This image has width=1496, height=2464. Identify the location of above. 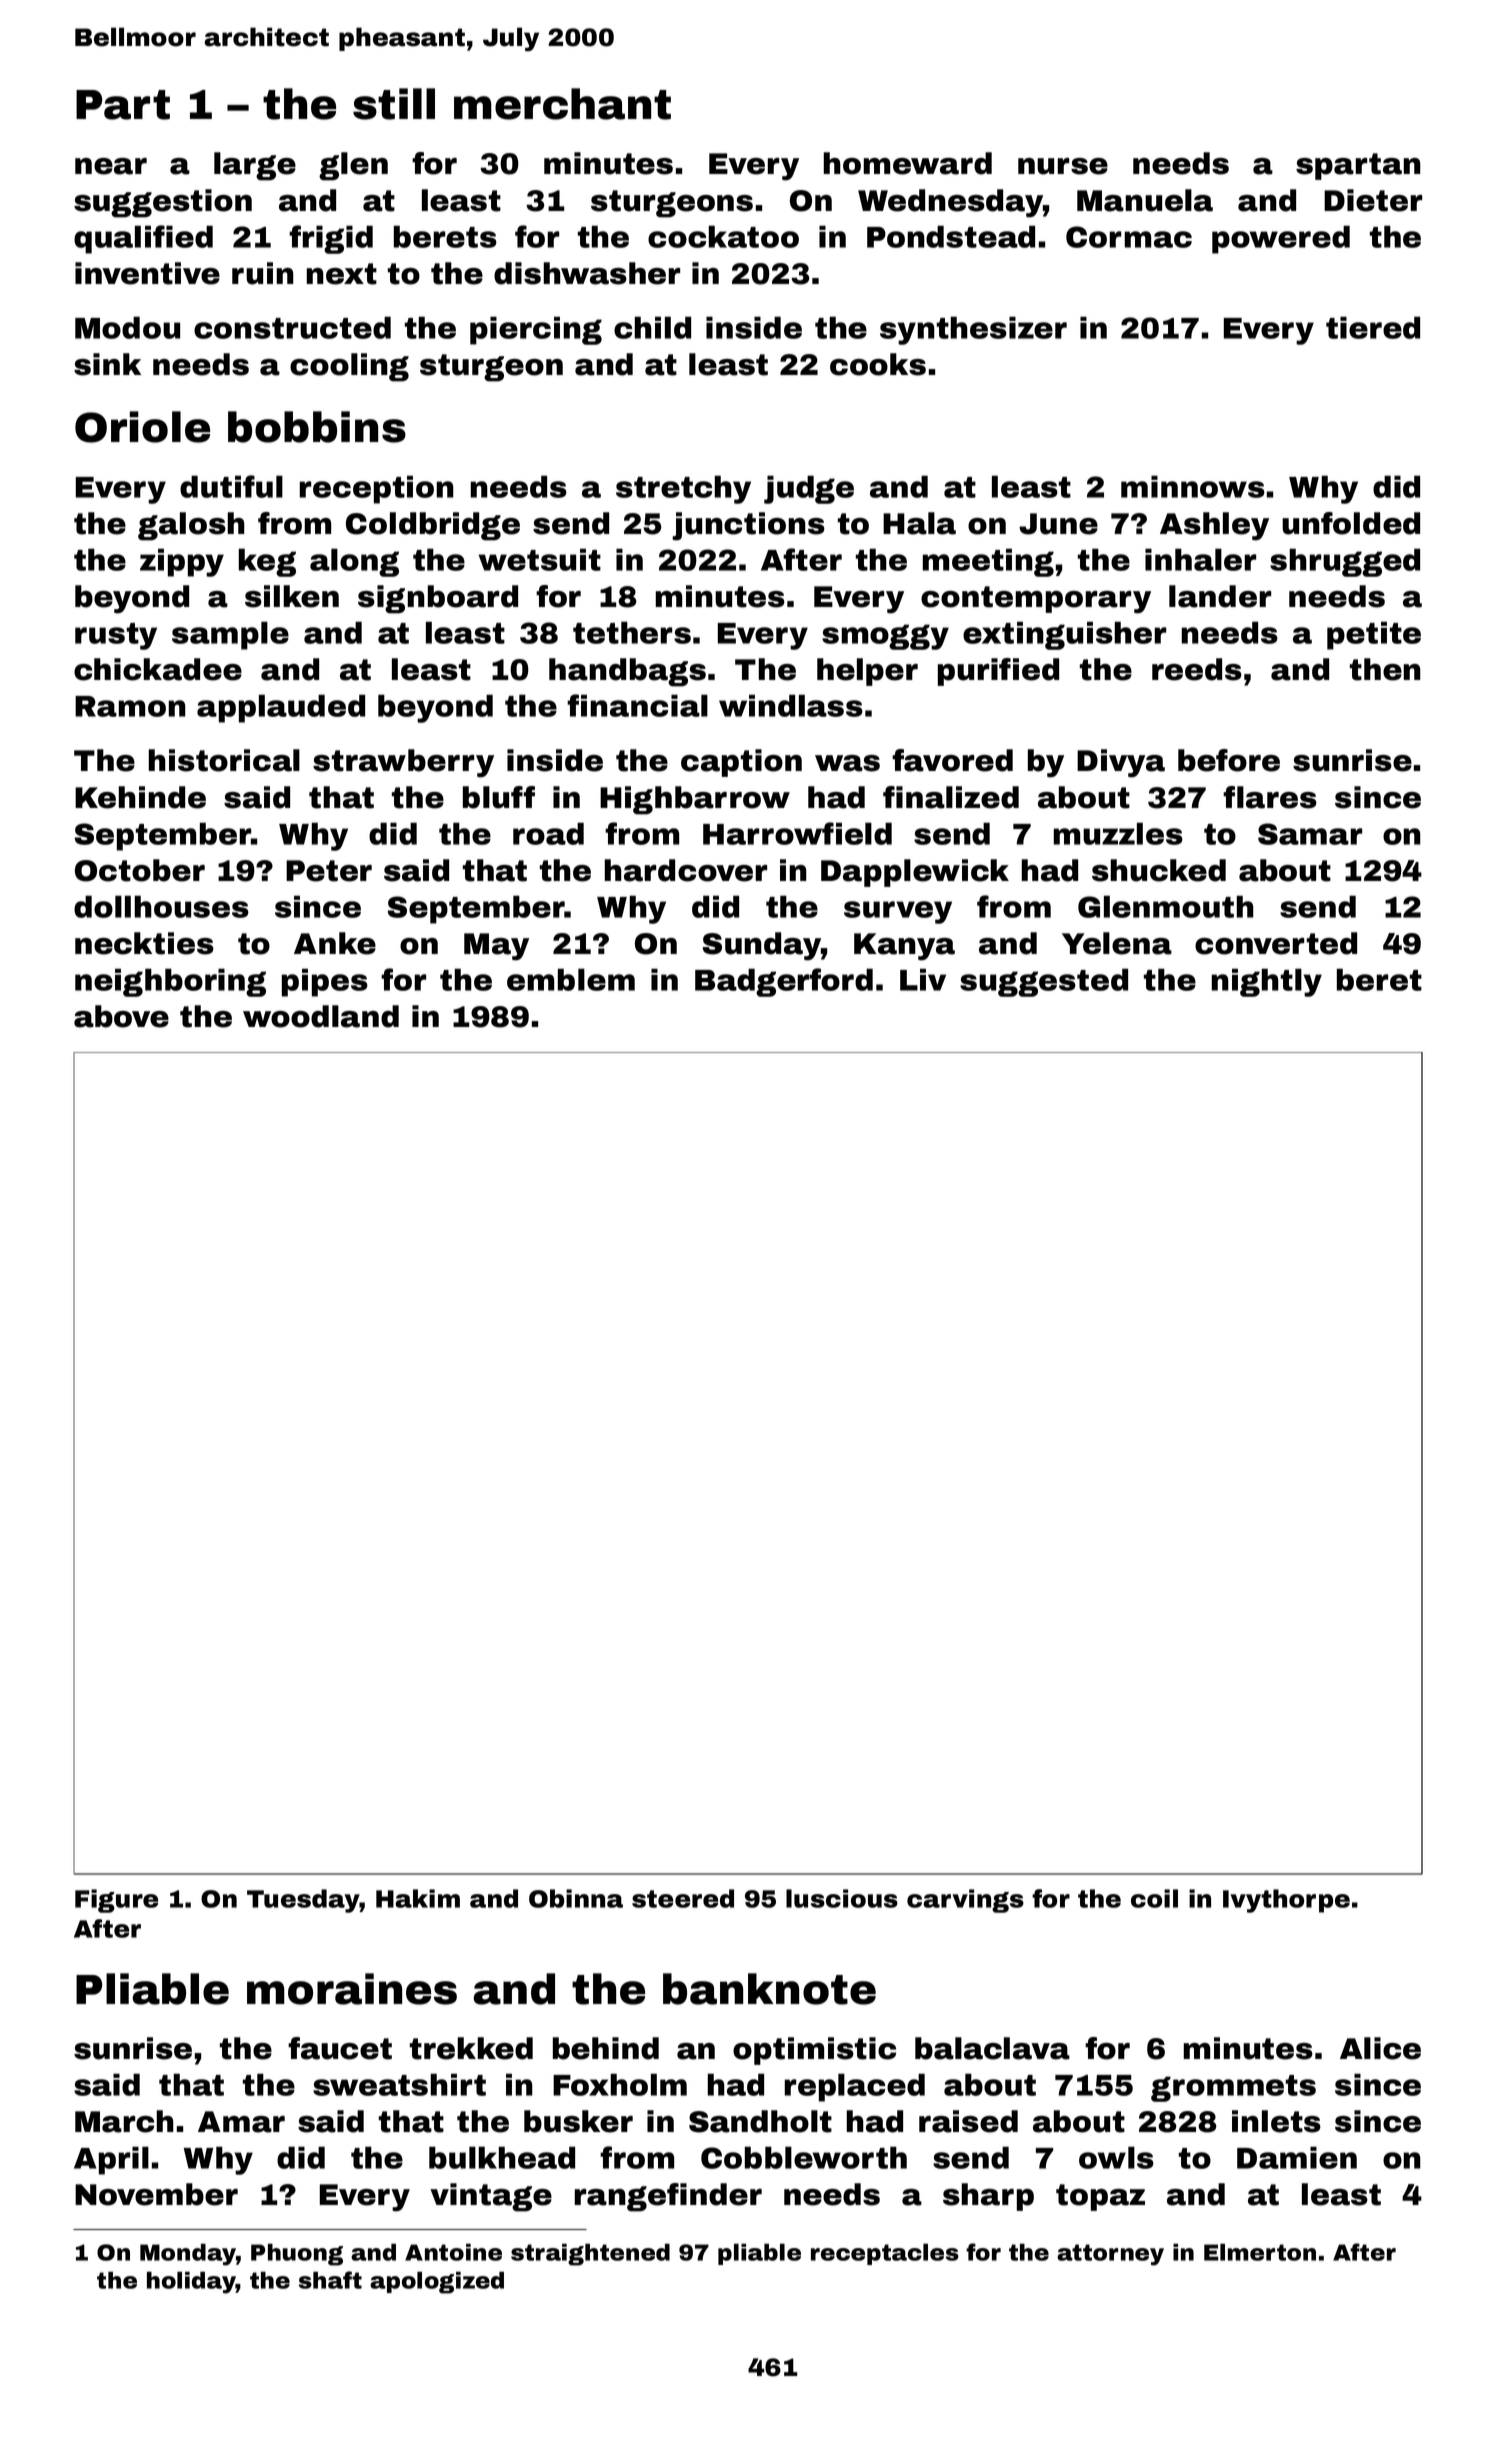
(121, 1016).
